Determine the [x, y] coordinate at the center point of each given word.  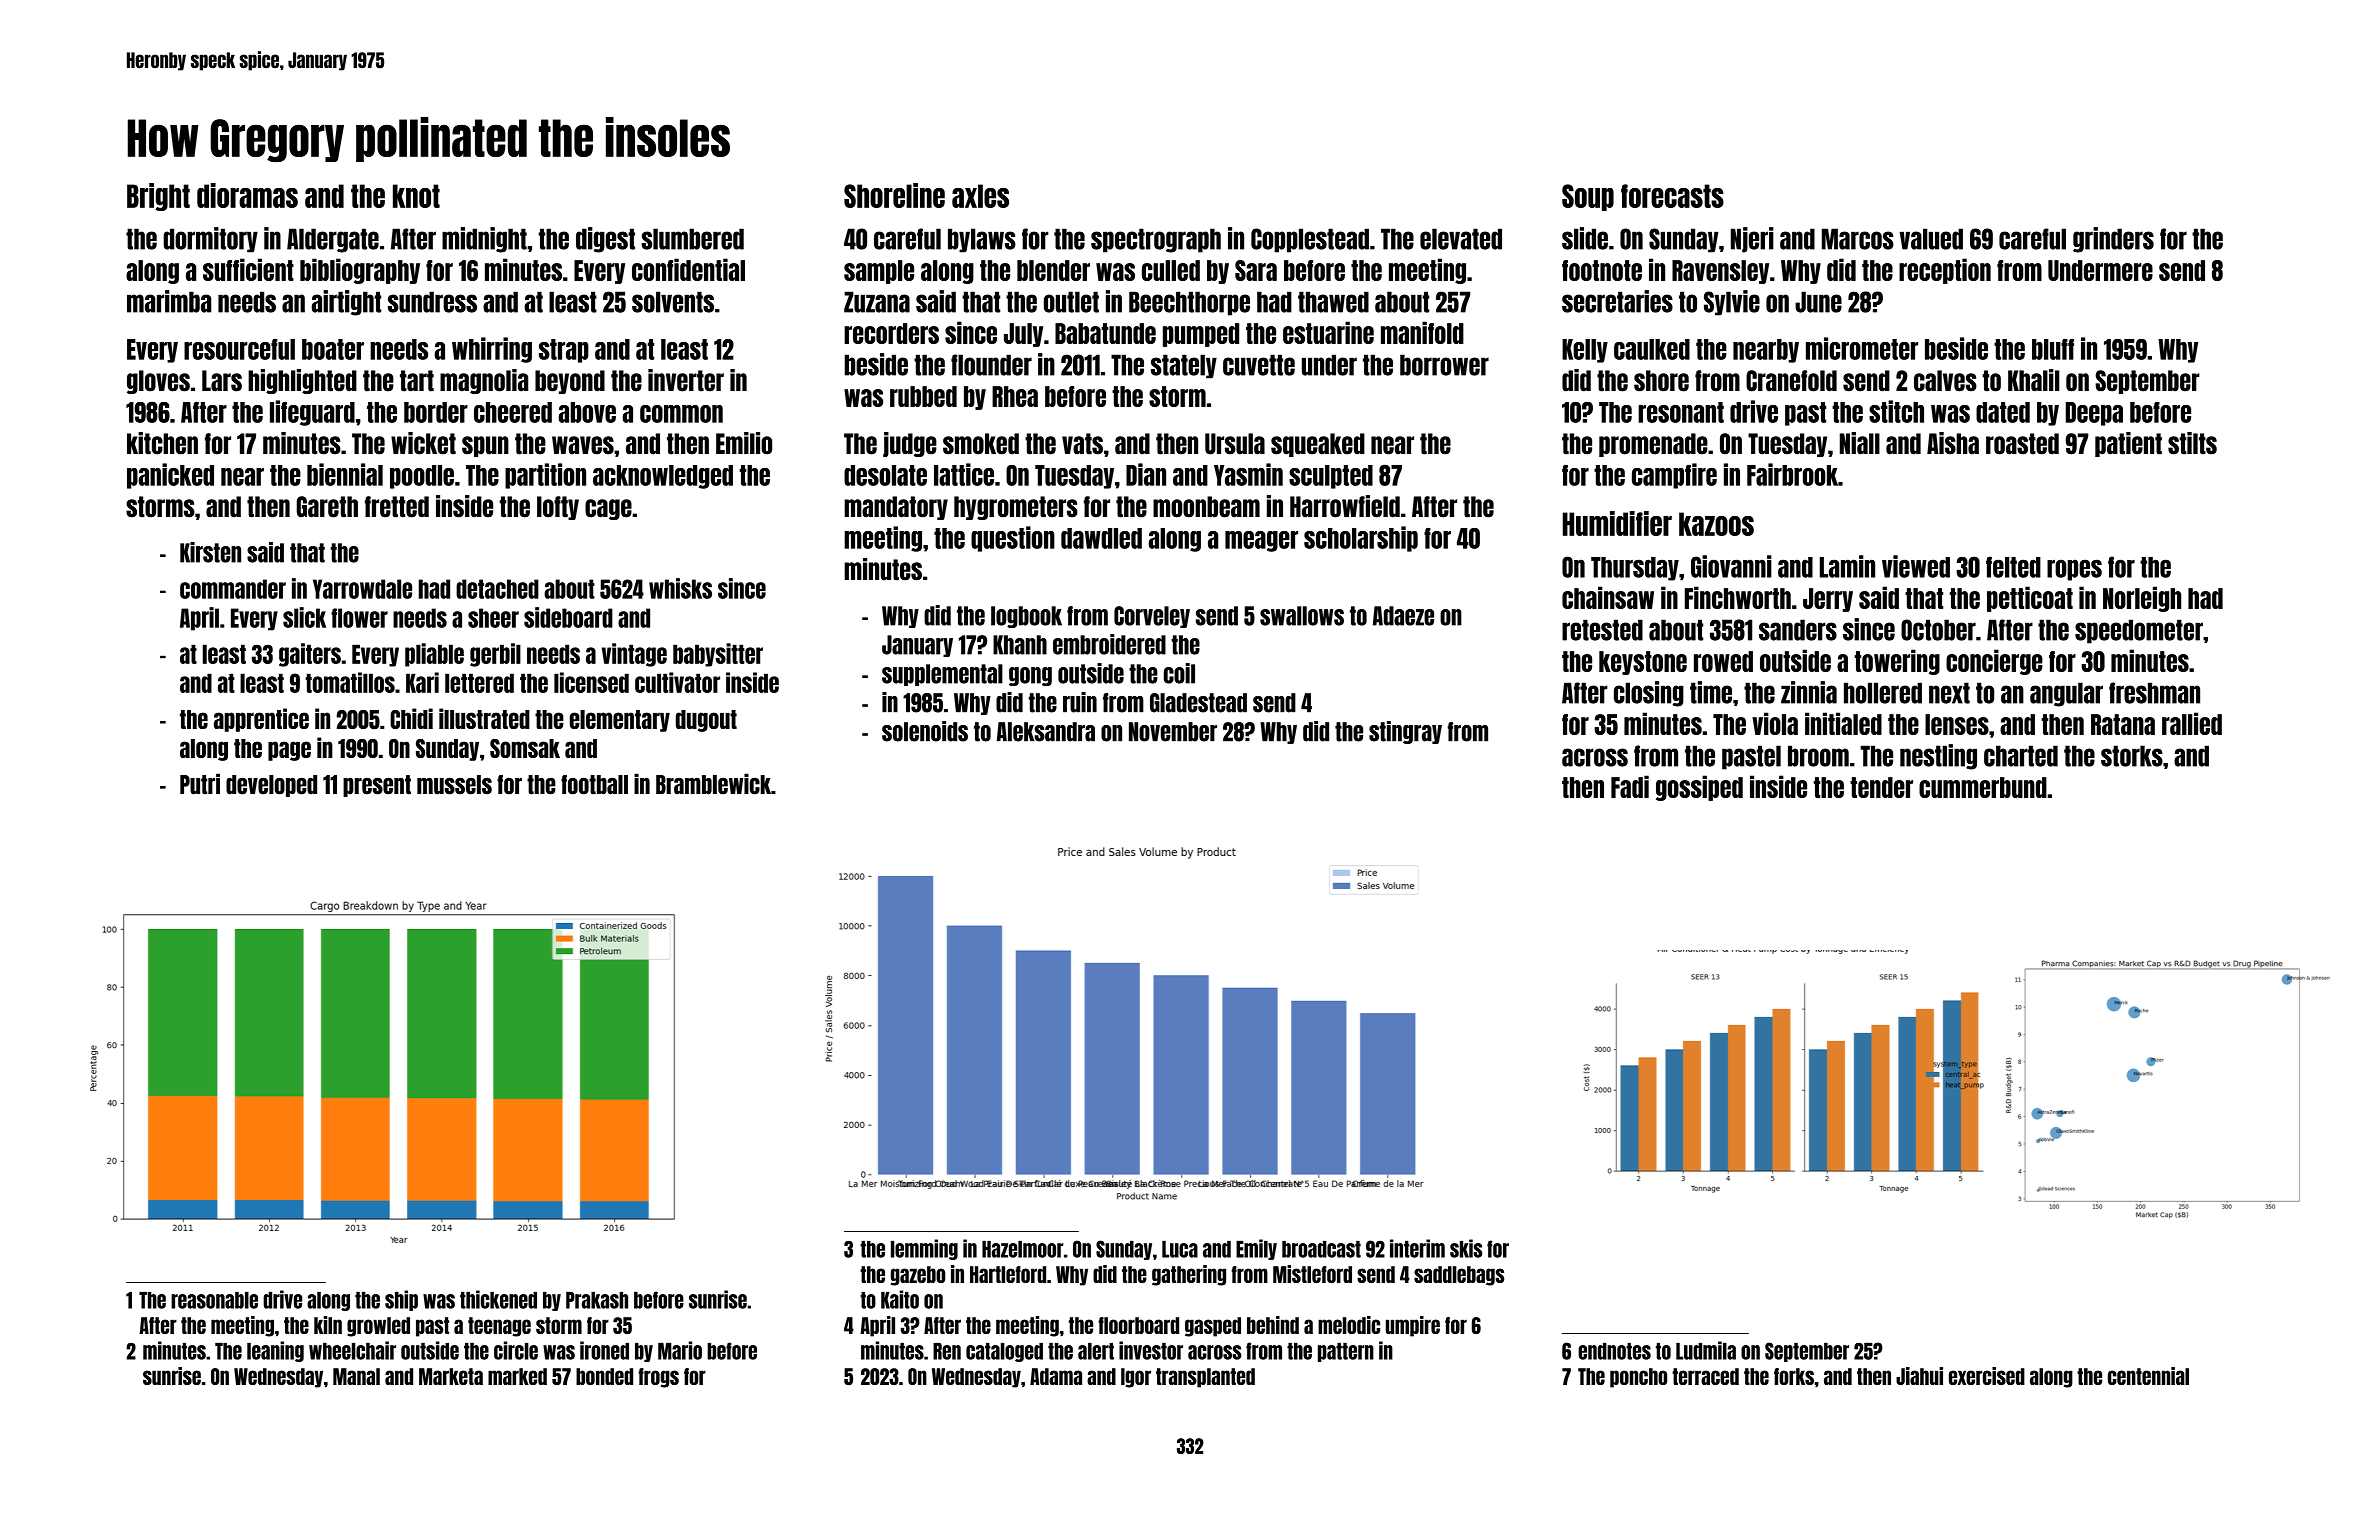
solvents [673, 302]
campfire [1674, 476]
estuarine [1328, 332]
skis [1466, 1248]
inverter [686, 380]
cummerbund [1983, 787]
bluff [2053, 349]
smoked [981, 444]
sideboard [568, 617]
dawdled [1101, 538]
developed [271, 786]
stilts [2192, 443]
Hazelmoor [1022, 1249]
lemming [924, 1249]
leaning [275, 1351]
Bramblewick [713, 784]
